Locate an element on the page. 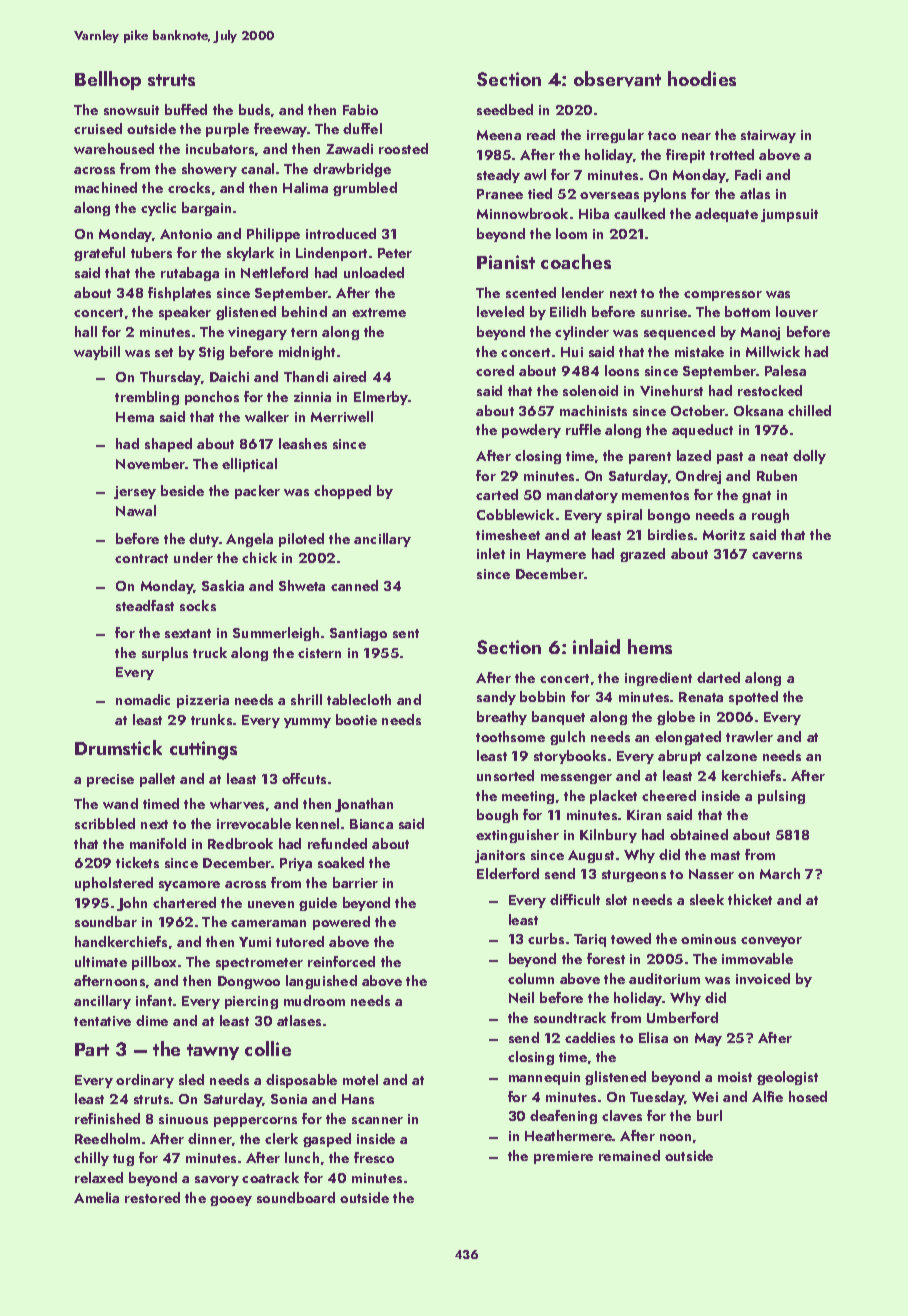 The image size is (908, 1316). Thursday is located at coordinates (170, 378).
